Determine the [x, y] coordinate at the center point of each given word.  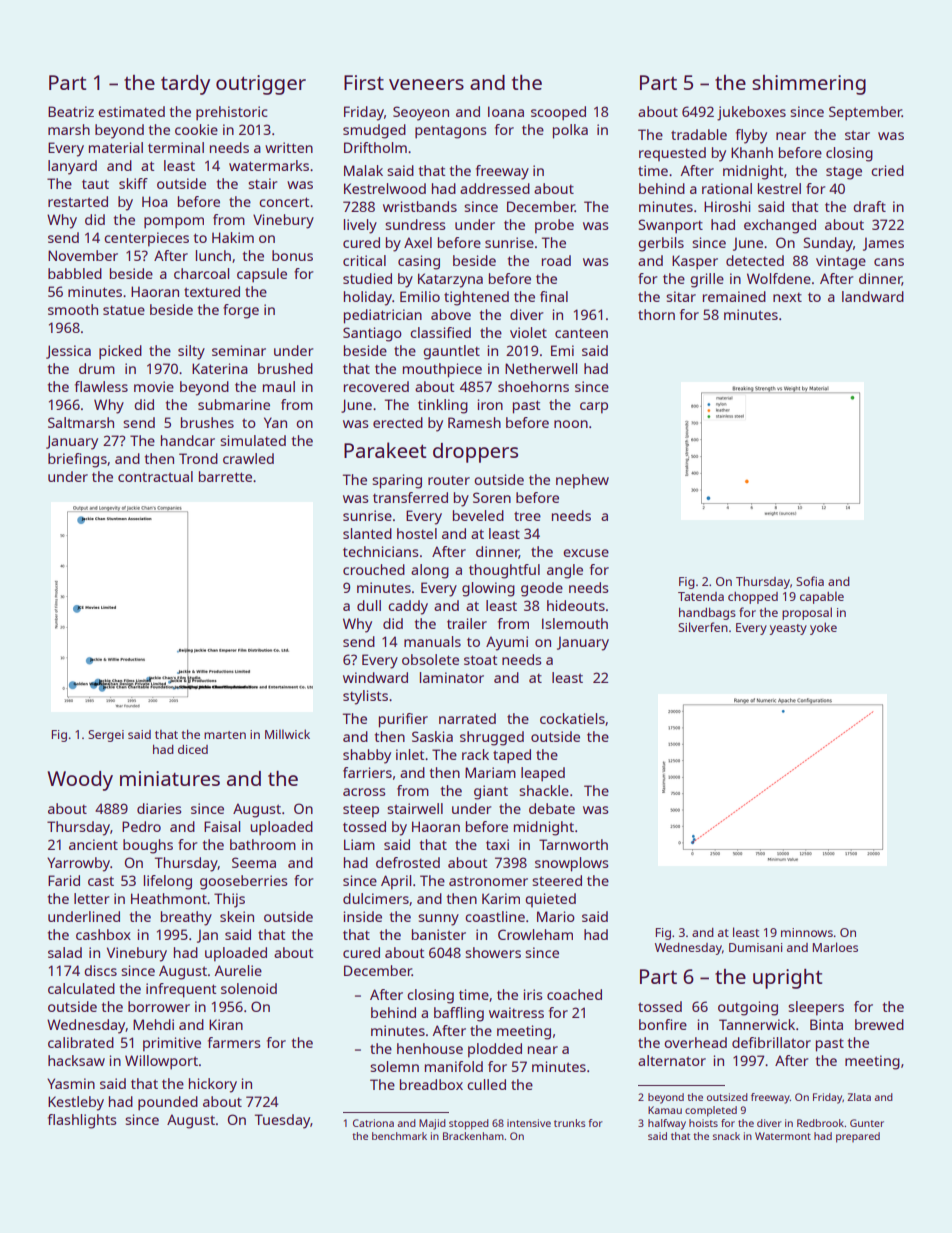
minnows [807, 932]
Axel [418, 242]
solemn [394, 1066]
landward [873, 296]
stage [844, 173]
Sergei [106, 736]
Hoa [155, 201]
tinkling [443, 406]
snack [726, 1136]
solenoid [249, 988]
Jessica [68, 352]
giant [491, 792]
